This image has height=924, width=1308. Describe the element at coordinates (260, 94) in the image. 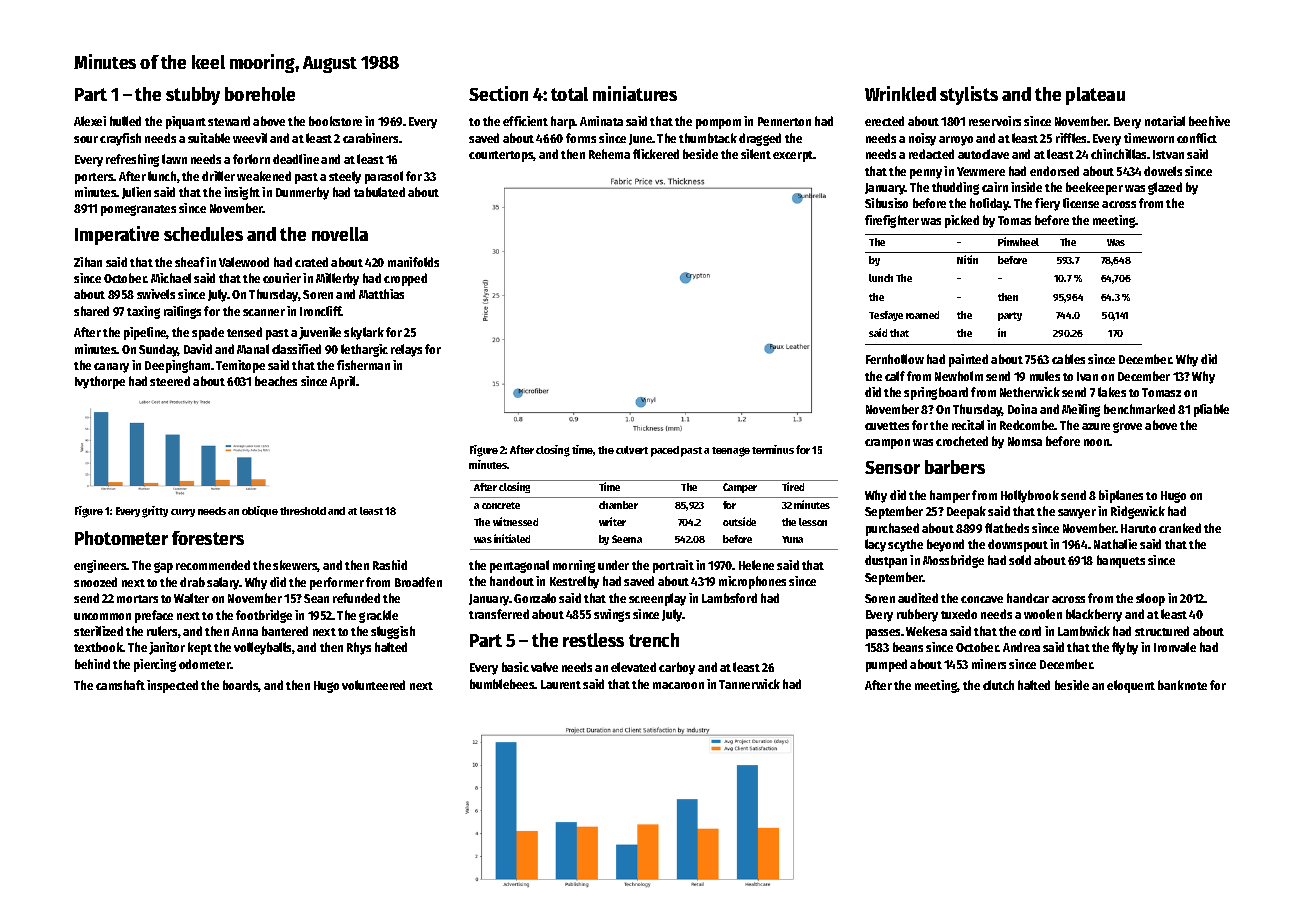

I see `borehole` at that location.
